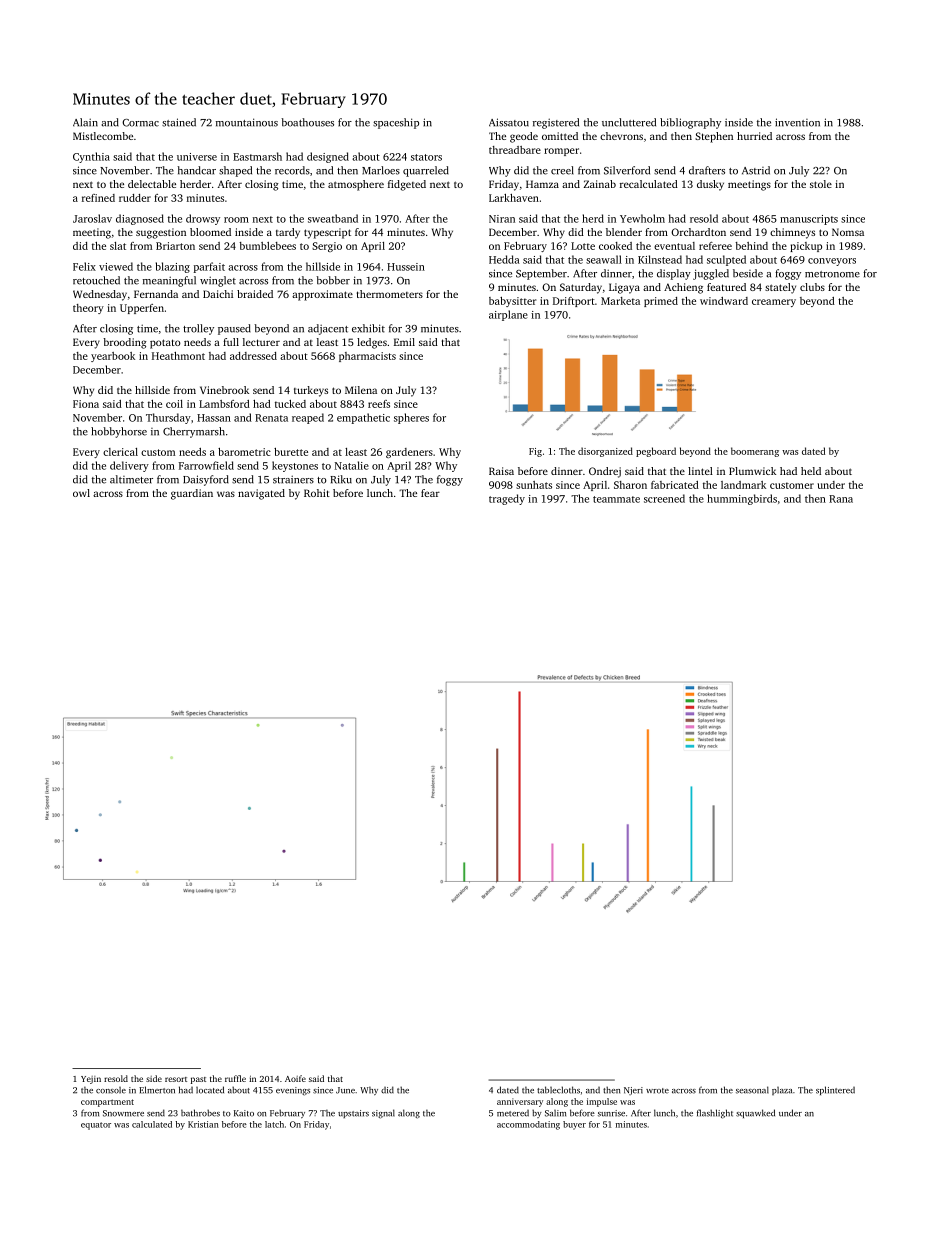 This document has width=952, height=1233. I want to click on Yejin, so click(91, 1080).
